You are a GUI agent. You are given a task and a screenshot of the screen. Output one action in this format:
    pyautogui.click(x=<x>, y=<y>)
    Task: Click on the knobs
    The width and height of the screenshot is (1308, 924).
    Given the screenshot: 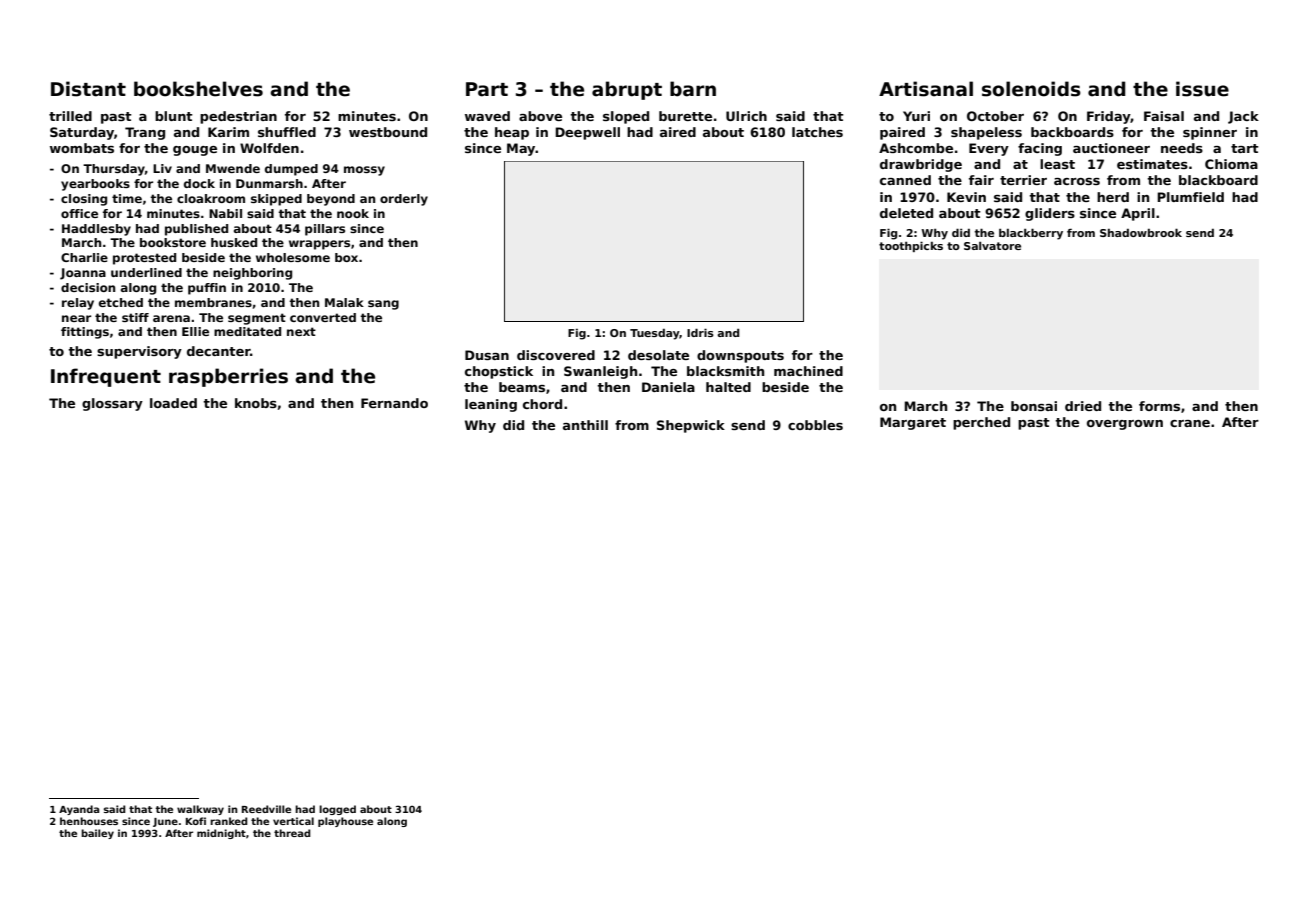 What is the action you would take?
    pyautogui.click(x=256, y=403)
